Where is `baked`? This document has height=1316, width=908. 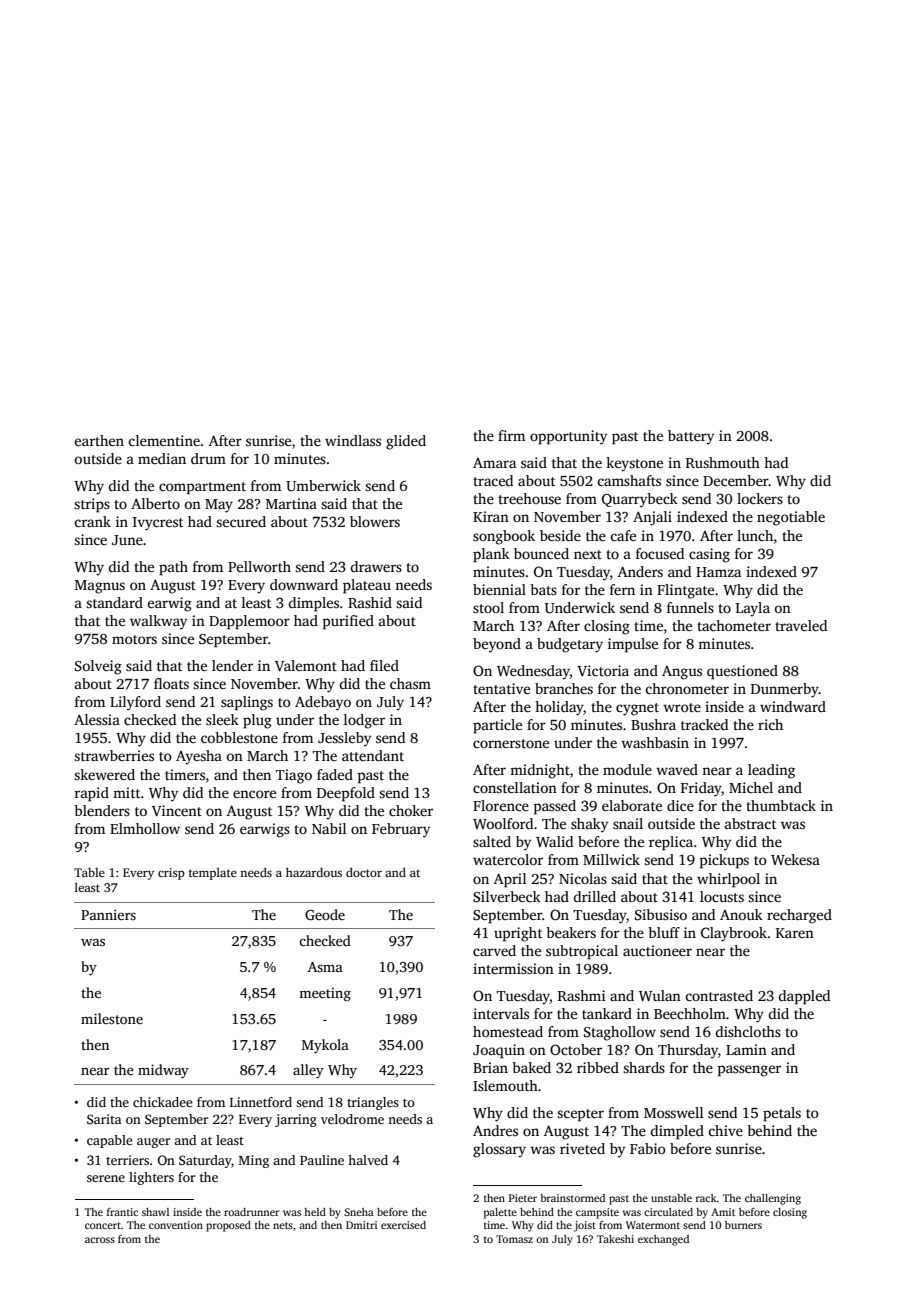
baked is located at coordinates (531, 1067).
